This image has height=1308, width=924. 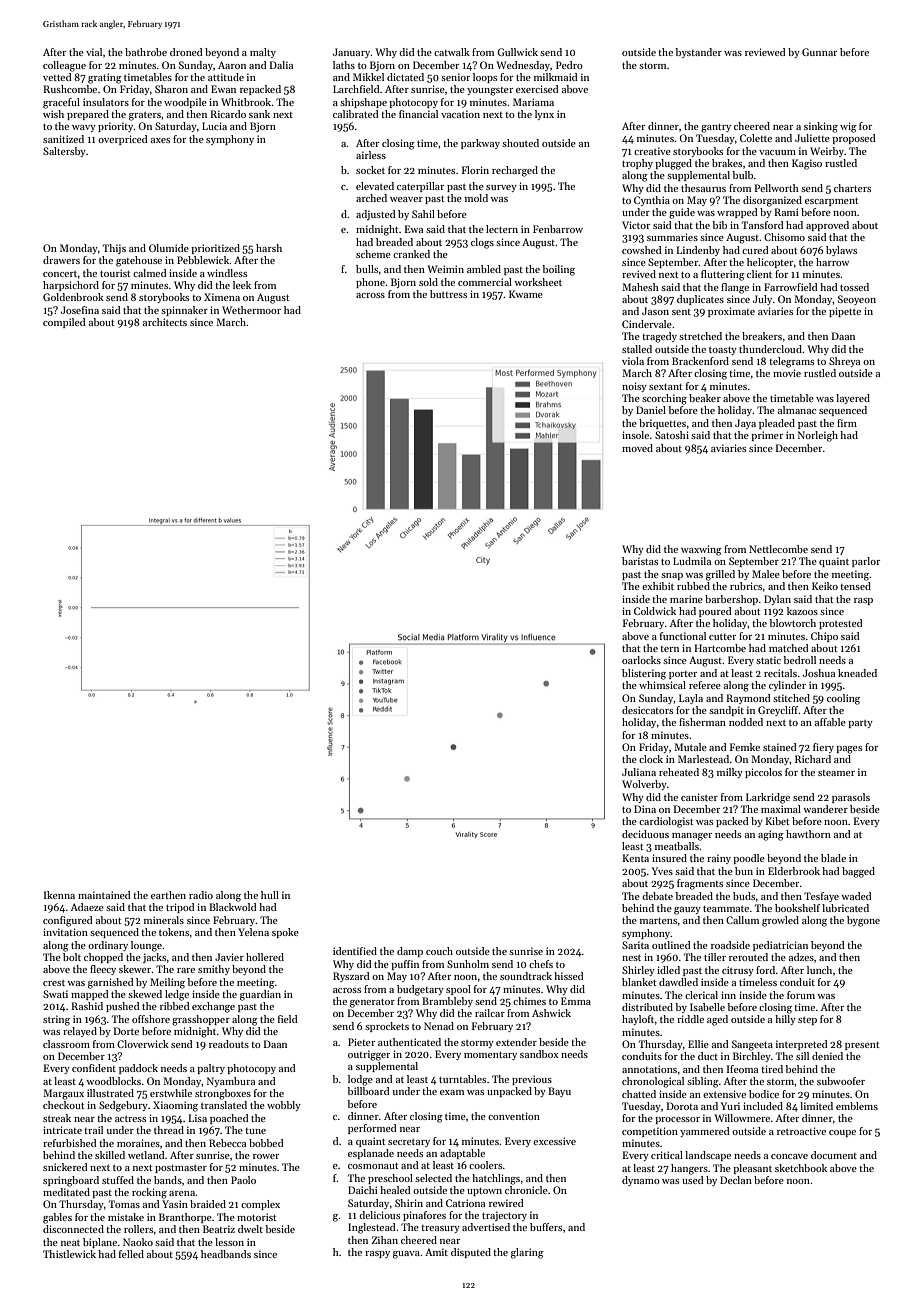 What do you see at coordinates (532, 1080) in the image?
I see `previous` at bounding box center [532, 1080].
